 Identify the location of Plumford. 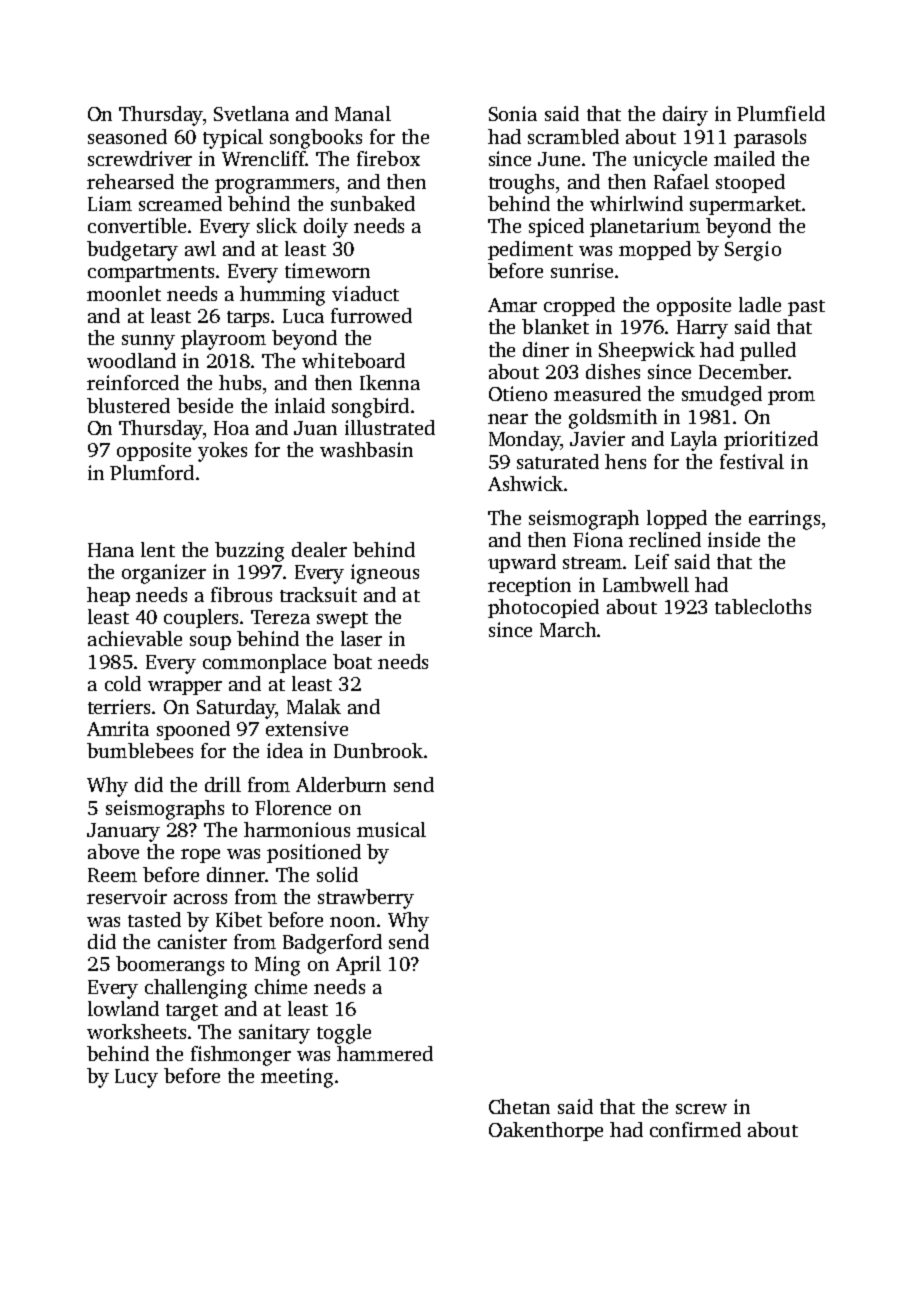
(152, 472).
